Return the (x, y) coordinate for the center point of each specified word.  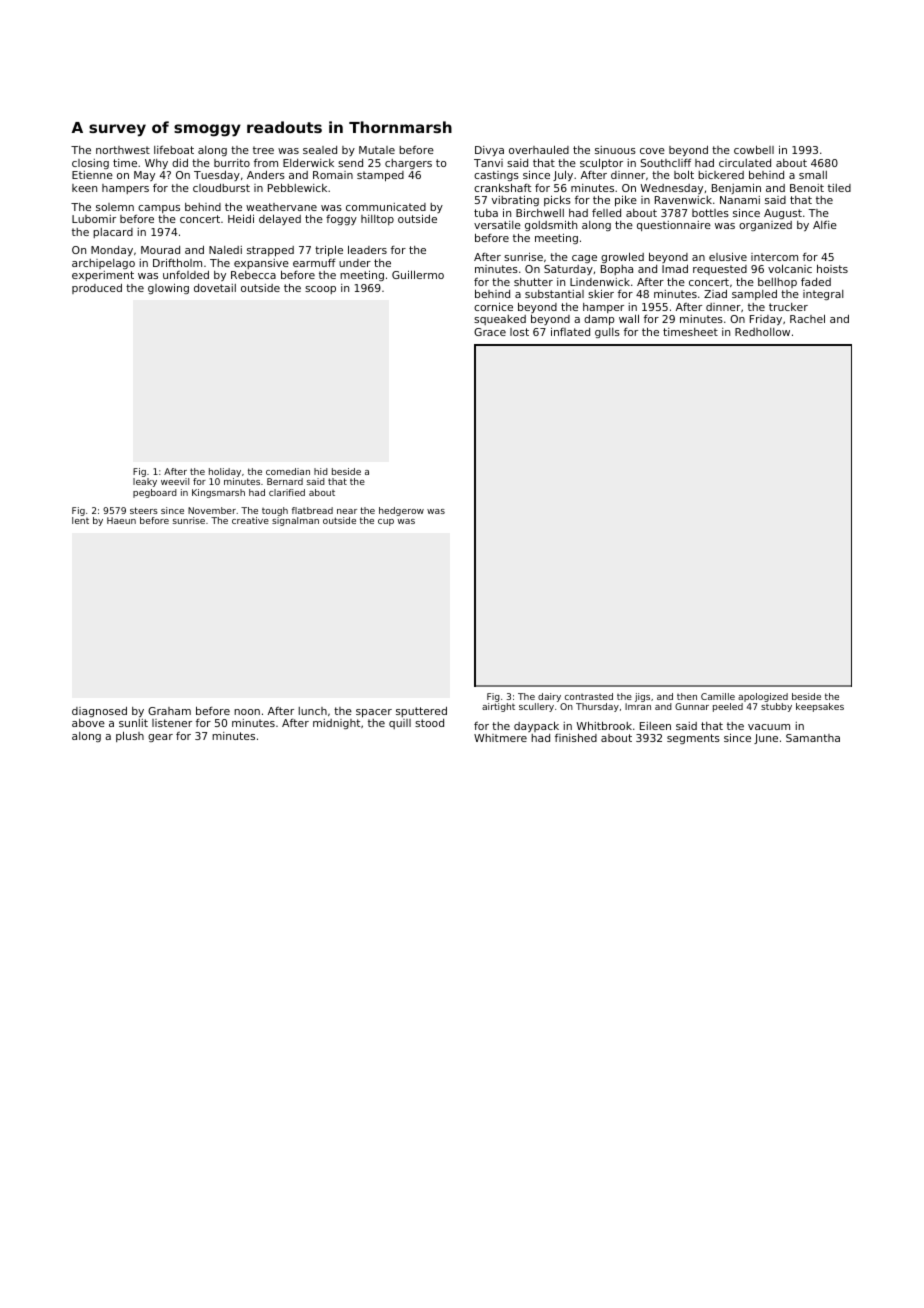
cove (652, 151)
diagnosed (99, 712)
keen (84, 188)
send (350, 163)
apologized (763, 697)
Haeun (121, 520)
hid (321, 471)
